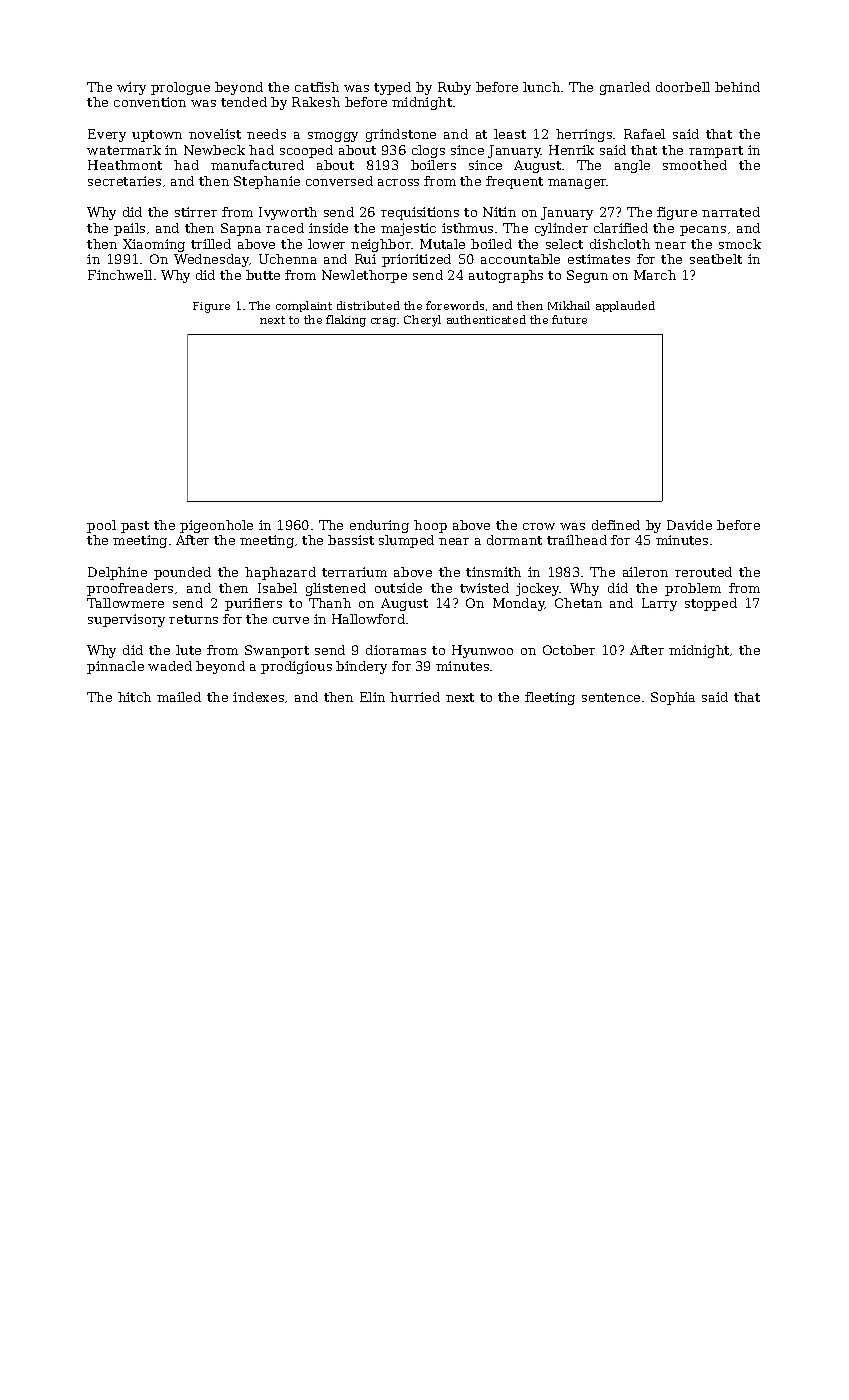 Image resolution: width=849 pixels, height=1400 pixels. Describe the element at coordinates (430, 526) in the screenshot. I see `hoop` at that location.
